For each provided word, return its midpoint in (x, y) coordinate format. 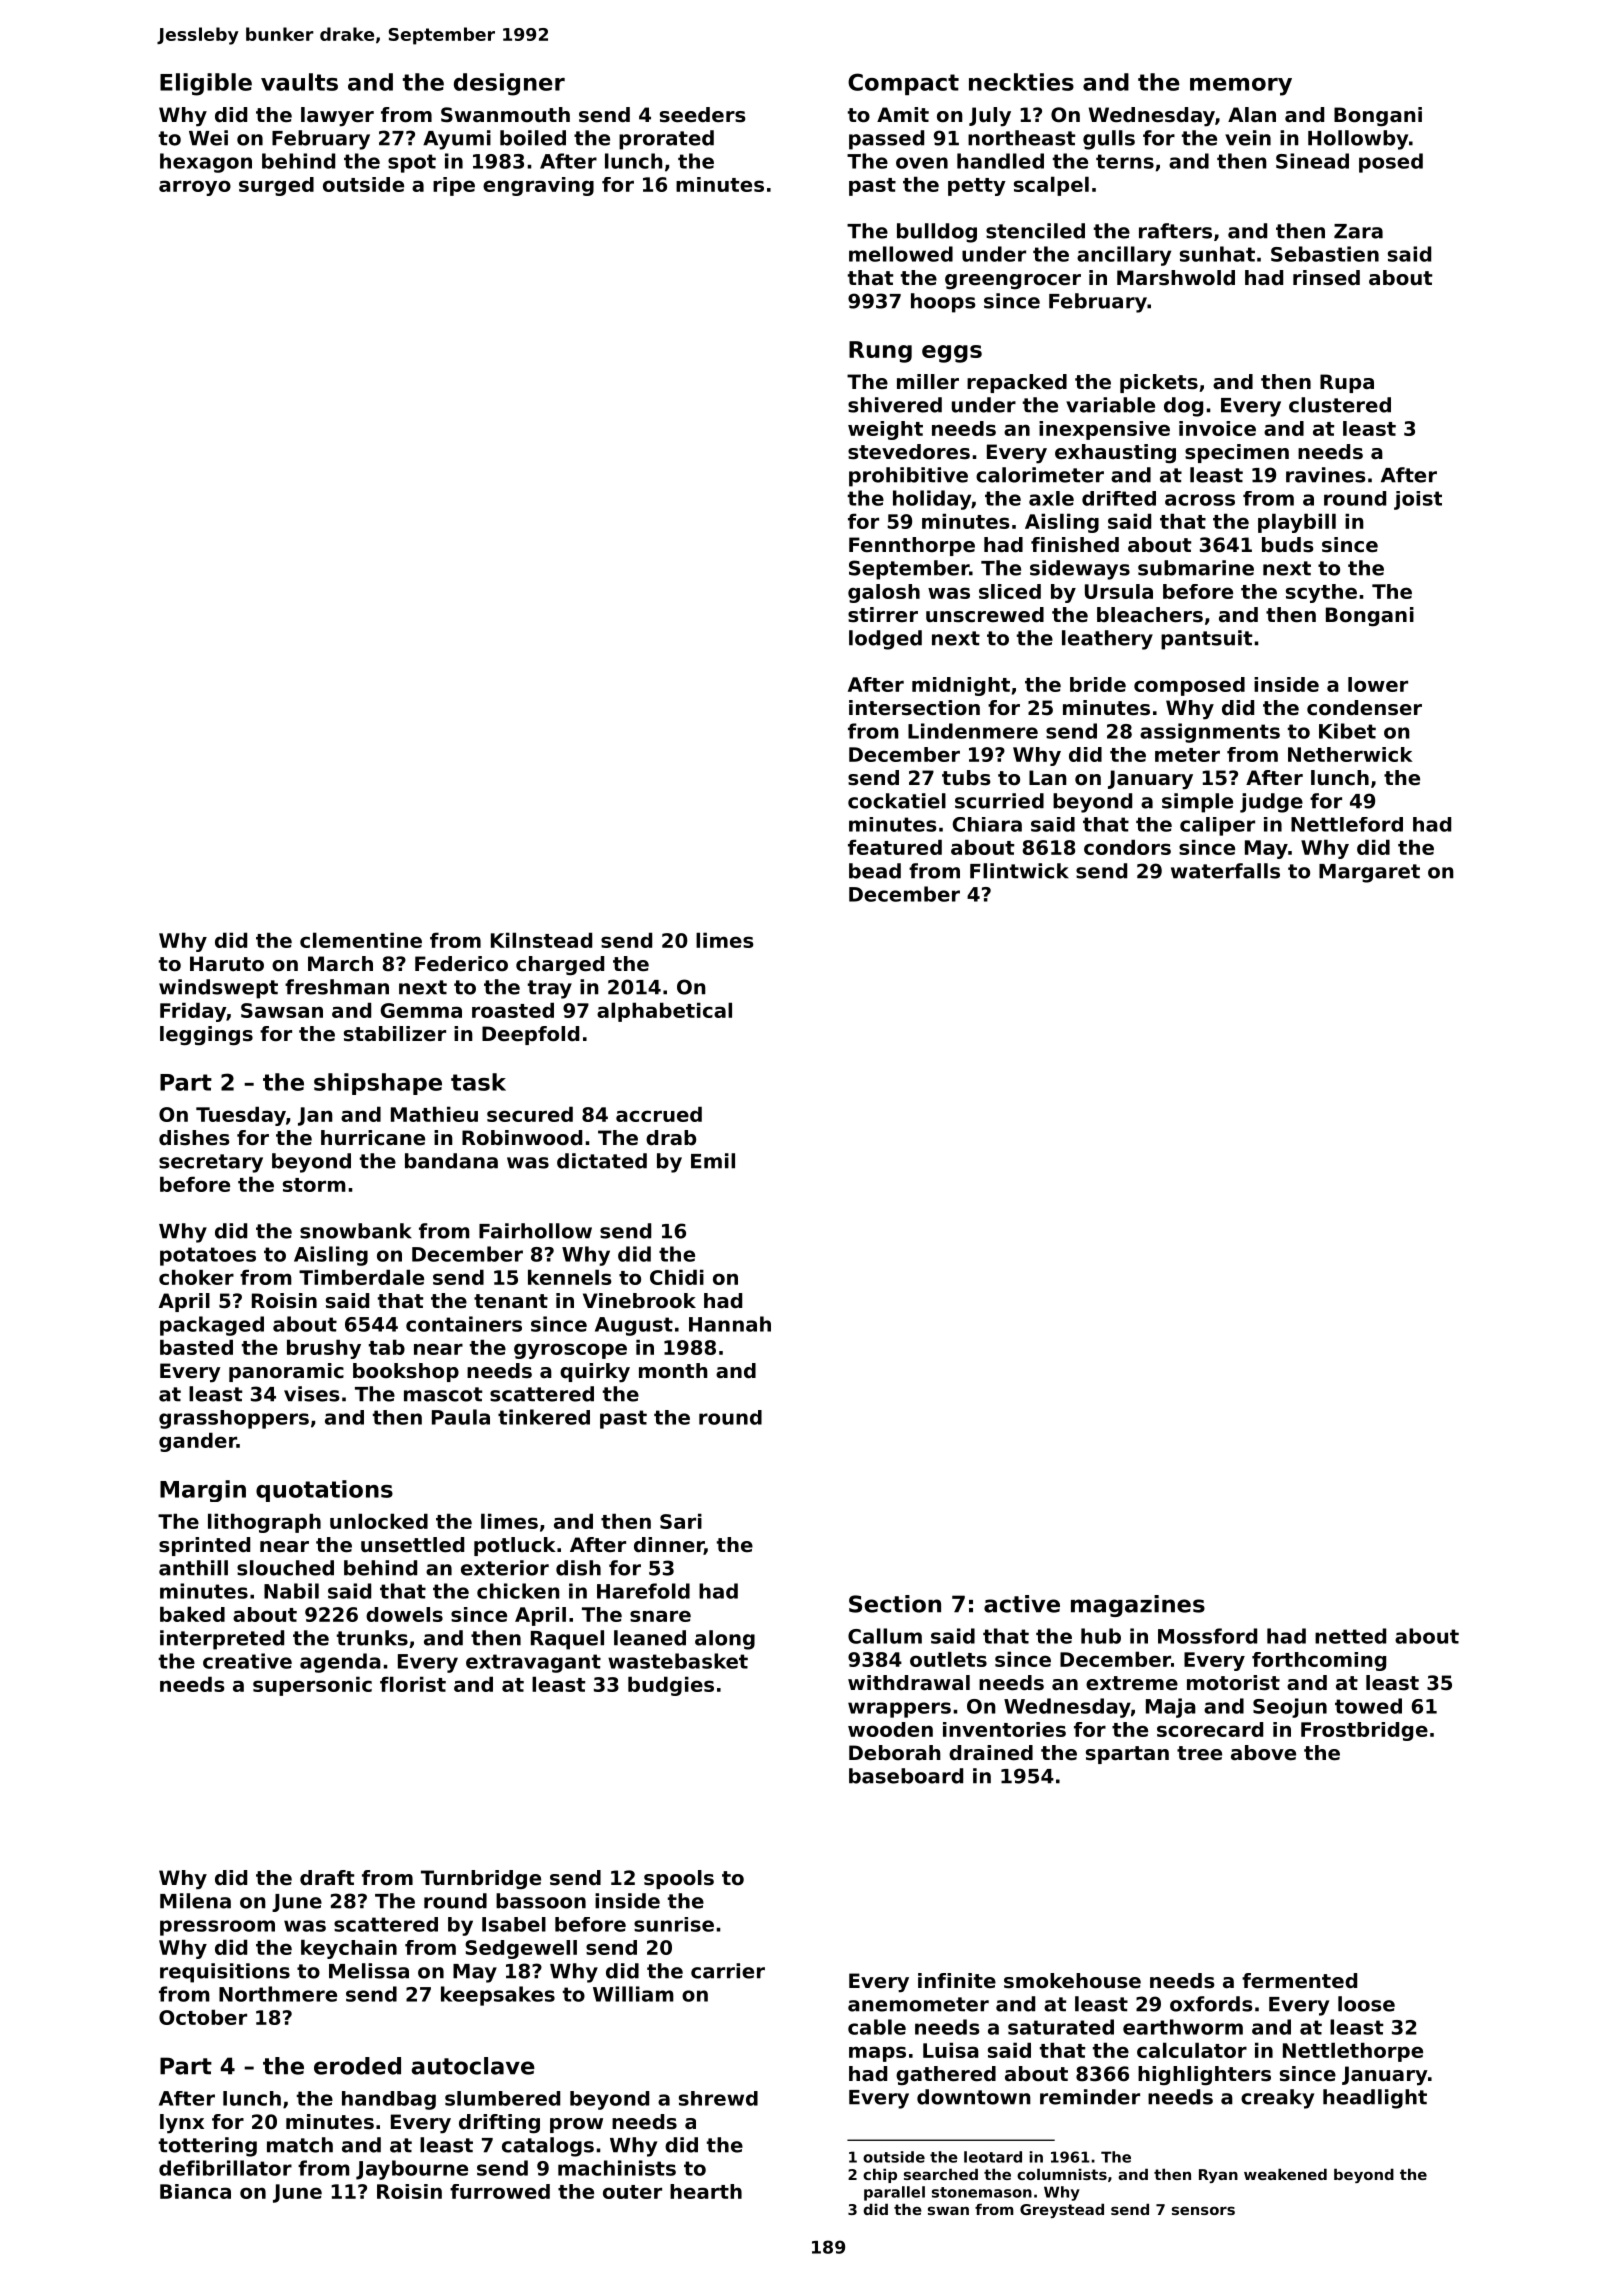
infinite (957, 1980)
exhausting (1115, 453)
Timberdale (361, 1277)
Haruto (227, 964)
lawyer (337, 117)
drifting (499, 2123)
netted (1350, 1636)
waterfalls (1225, 871)
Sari (681, 1521)
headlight (1375, 2099)
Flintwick (1019, 871)
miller (928, 381)
